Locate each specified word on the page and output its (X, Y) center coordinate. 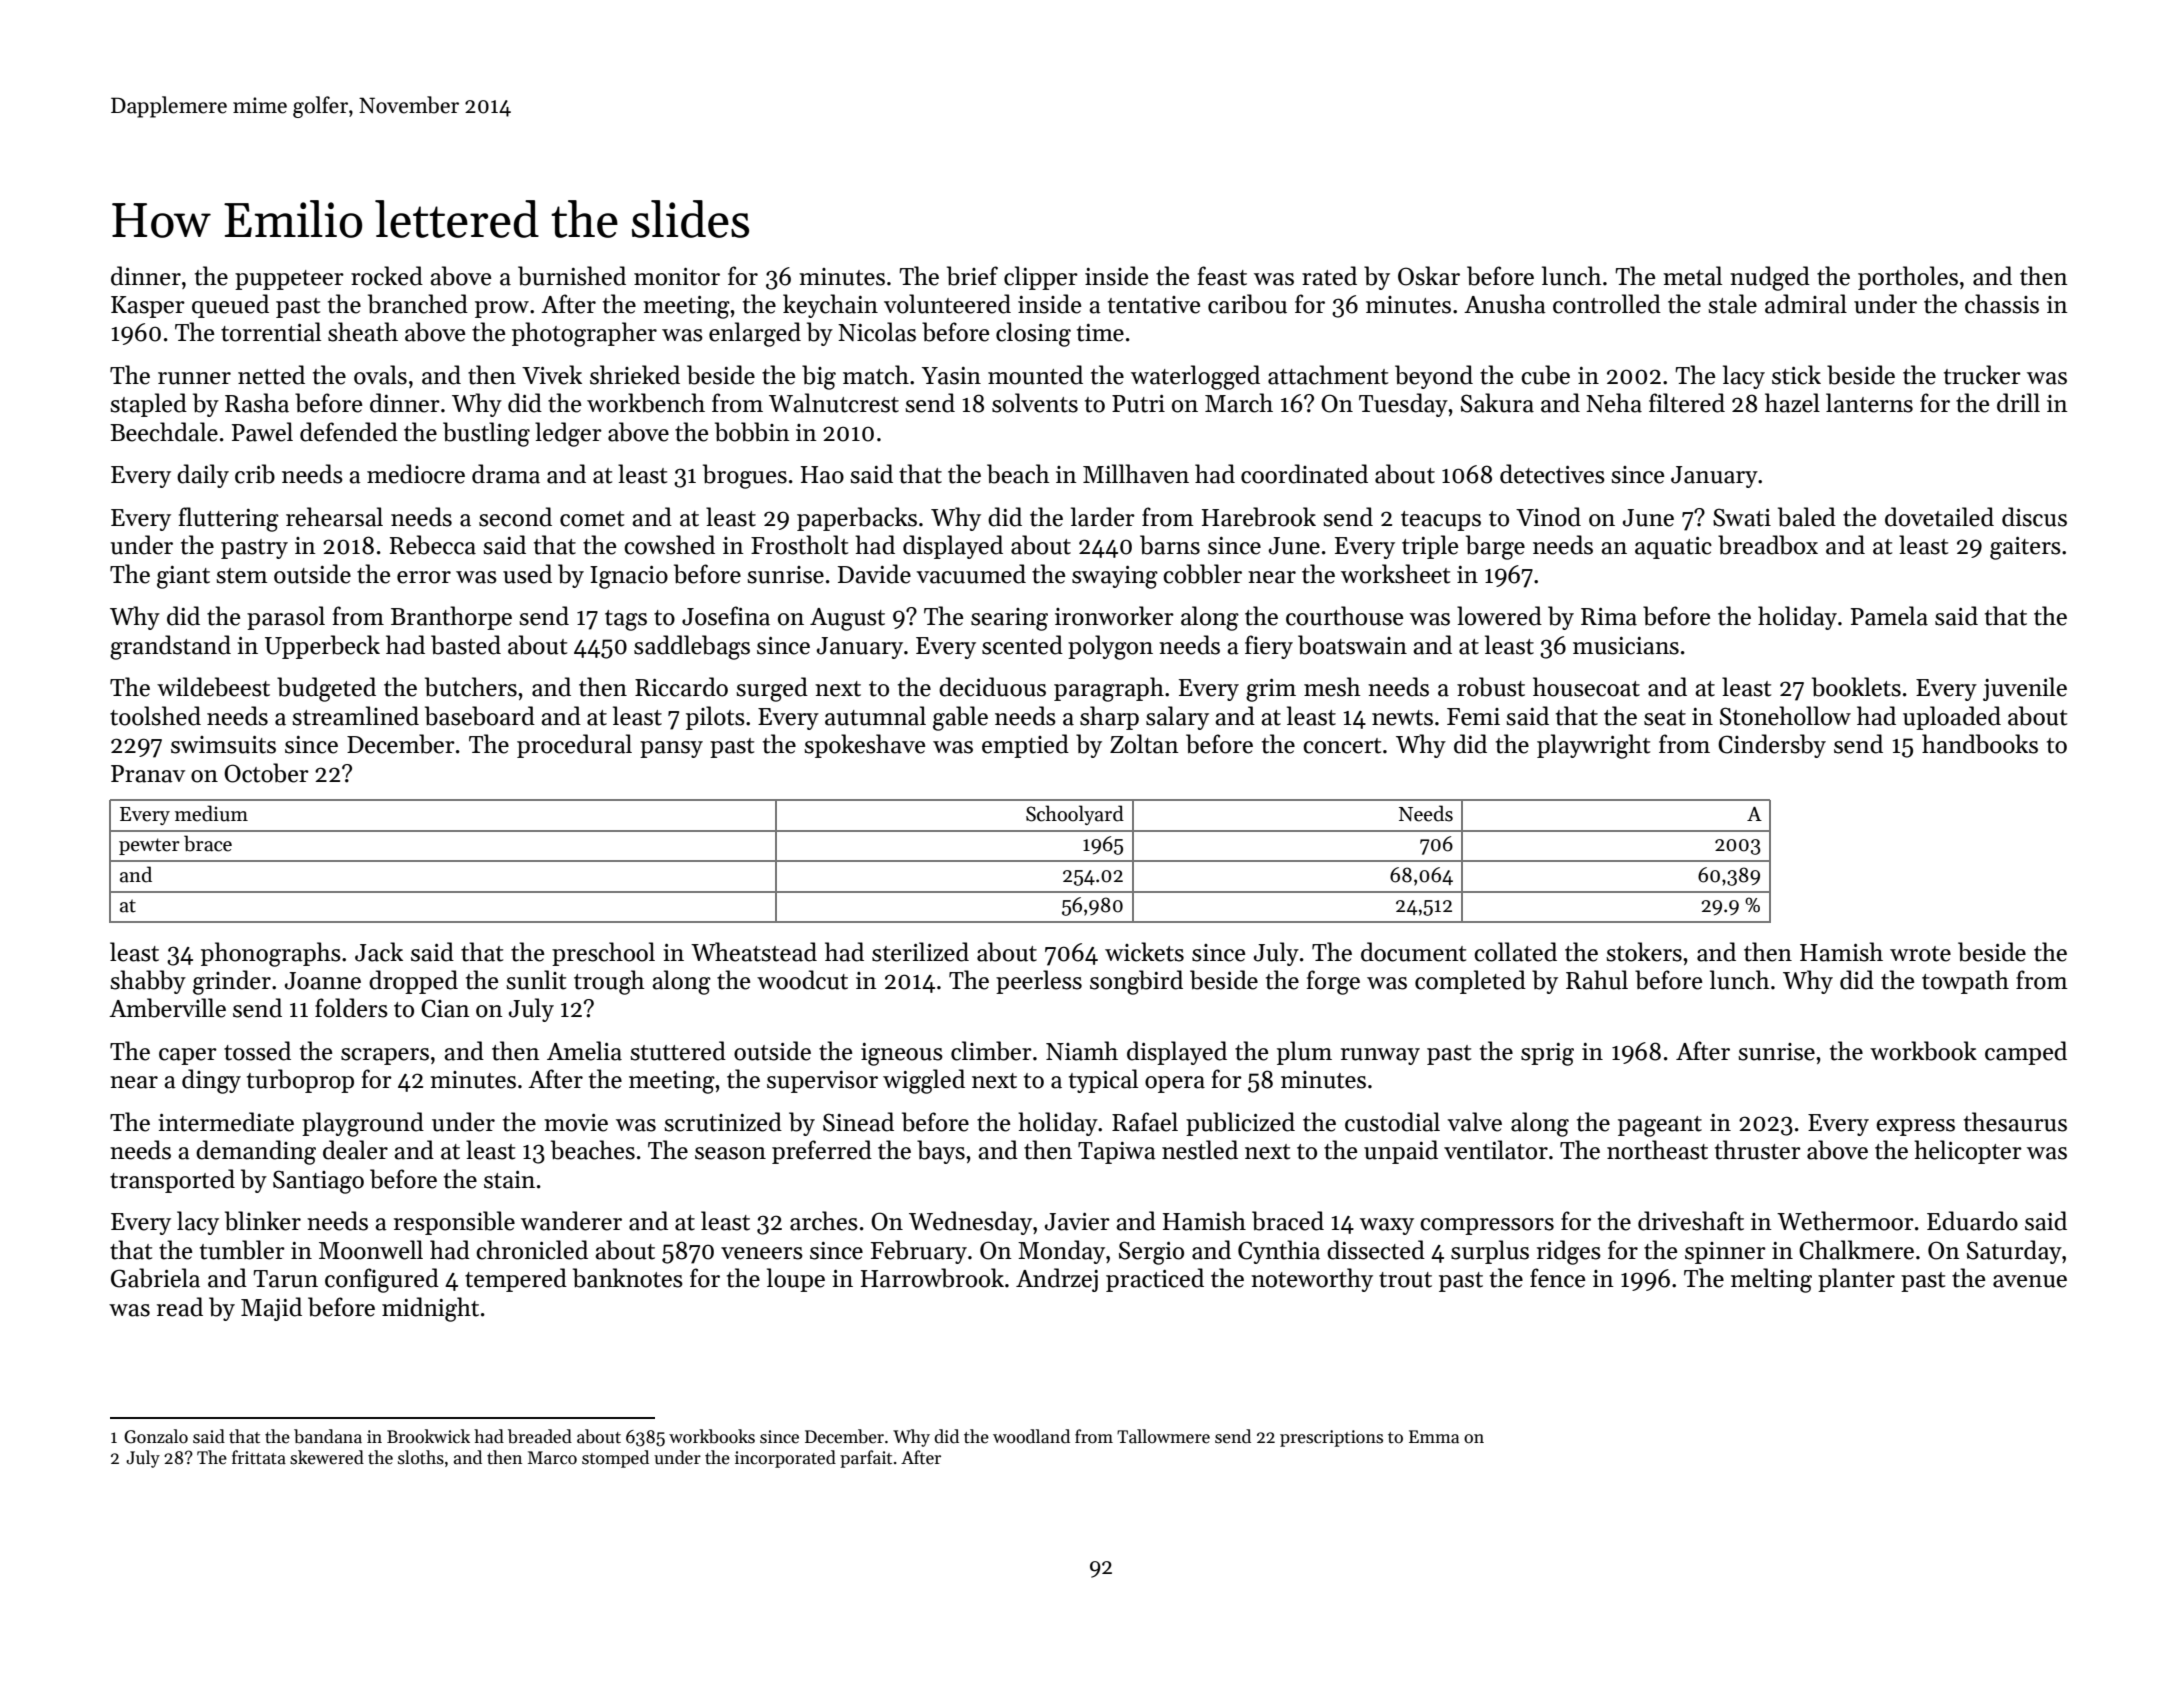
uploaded (1952, 718)
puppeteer (289, 280)
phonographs (271, 954)
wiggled (924, 1081)
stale (1732, 304)
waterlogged (1195, 377)
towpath (1965, 982)
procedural (574, 746)
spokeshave (864, 746)
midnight (430, 1309)
